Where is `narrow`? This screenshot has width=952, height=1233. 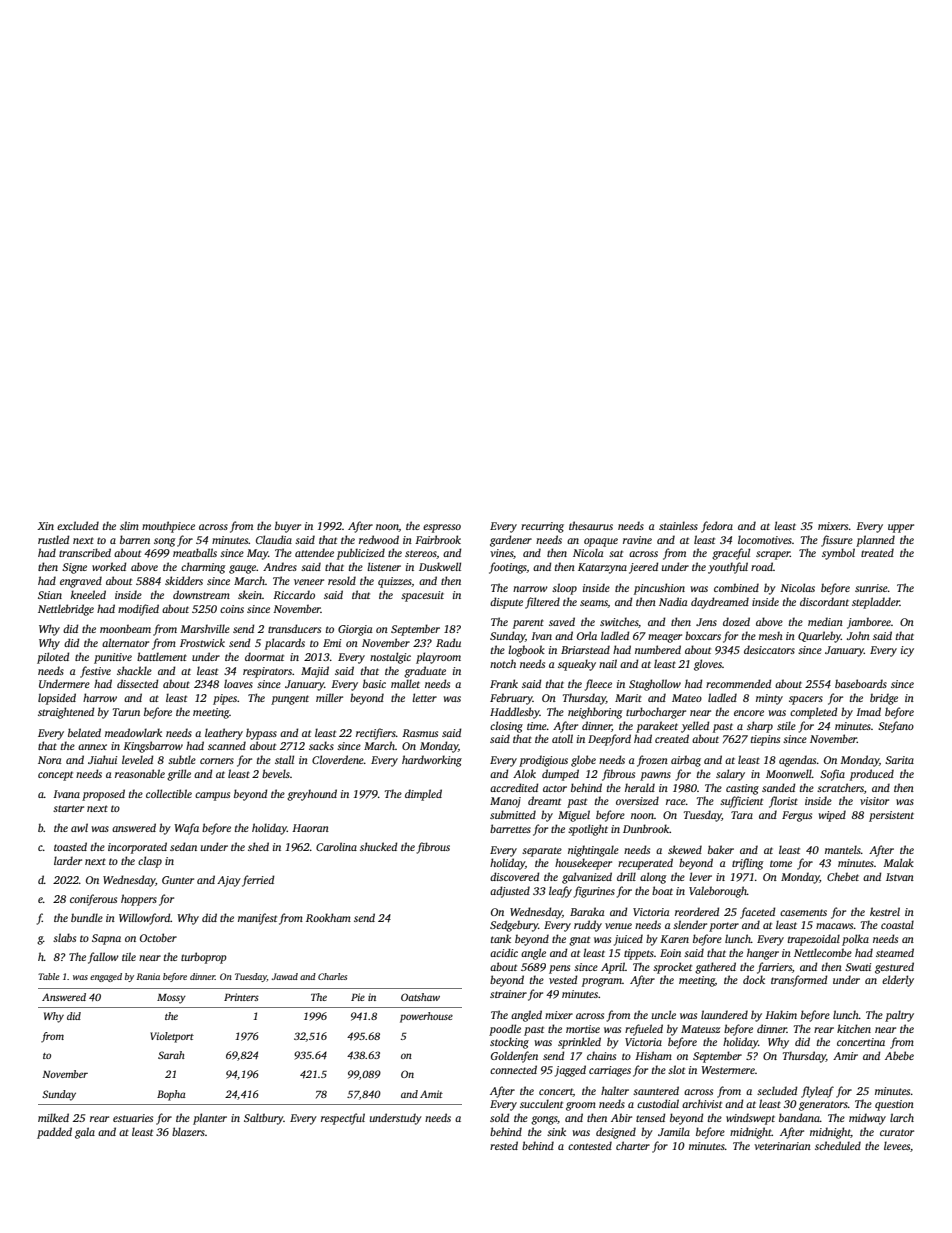
narrow is located at coordinates (530, 589).
